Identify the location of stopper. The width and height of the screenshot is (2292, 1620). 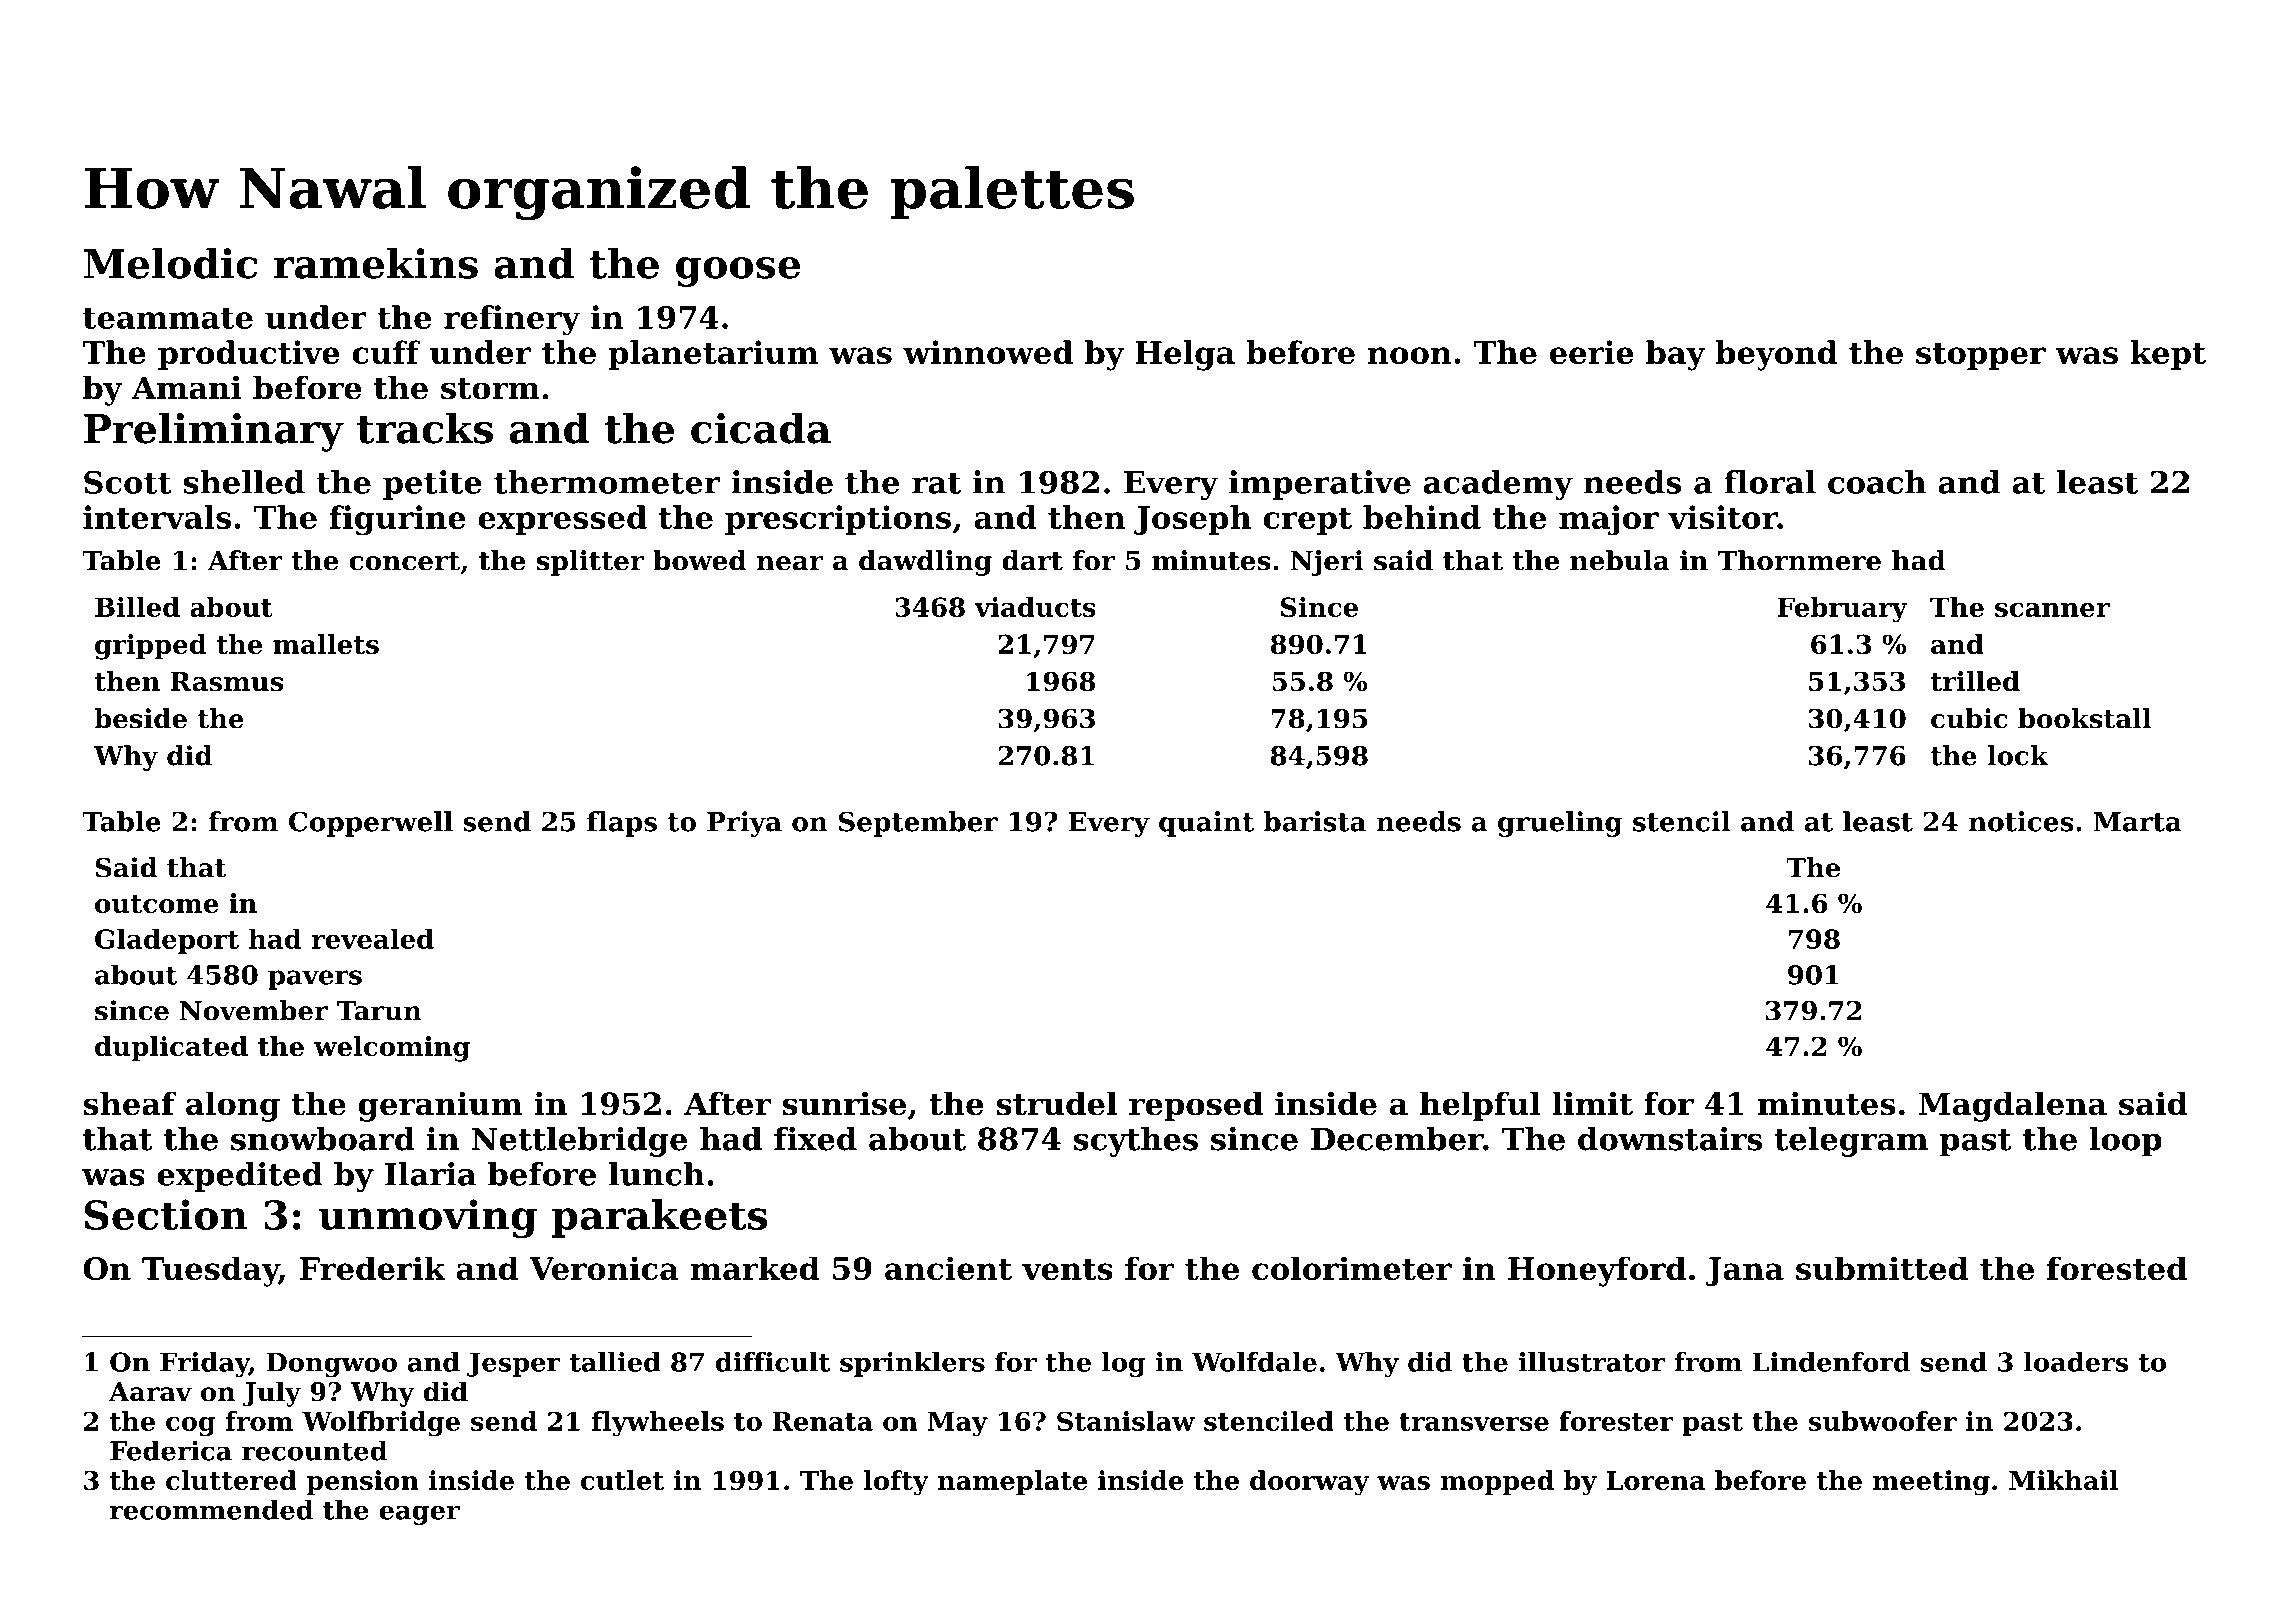
(1981, 356).
